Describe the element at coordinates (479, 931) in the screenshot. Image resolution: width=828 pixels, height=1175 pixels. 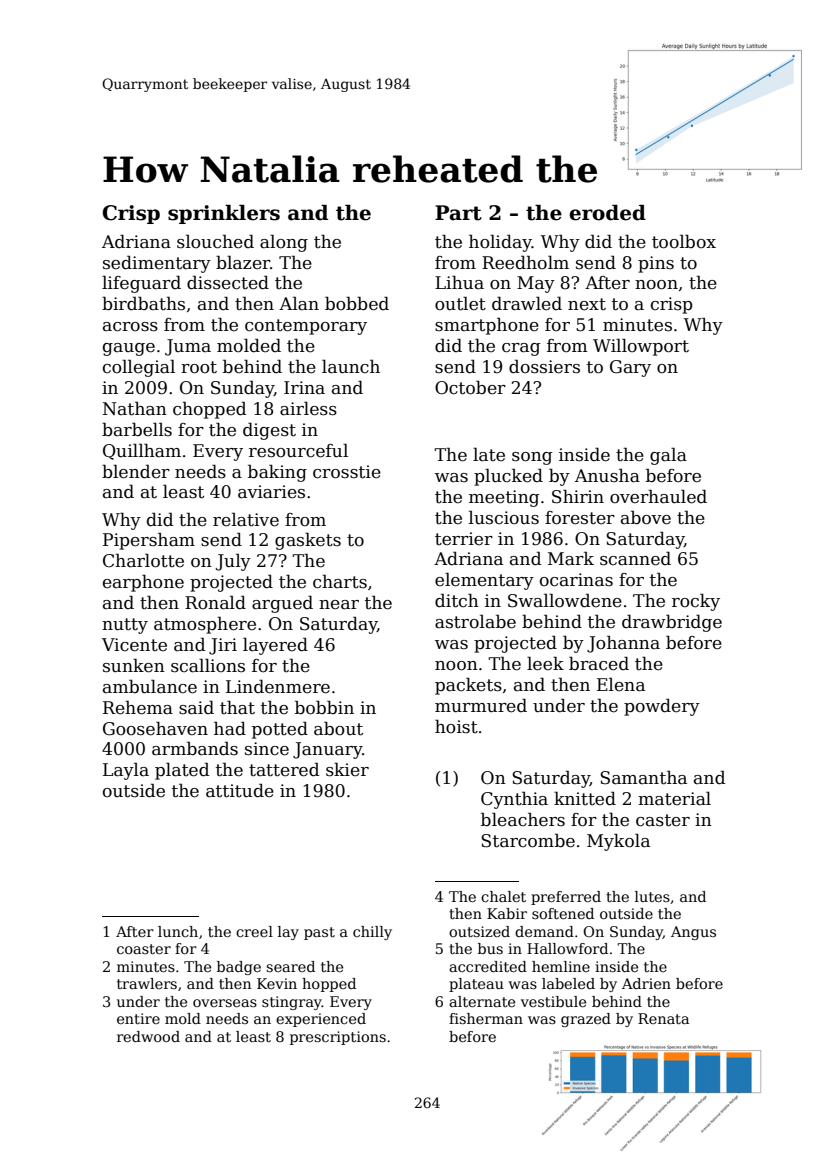
I see `outsized` at that location.
